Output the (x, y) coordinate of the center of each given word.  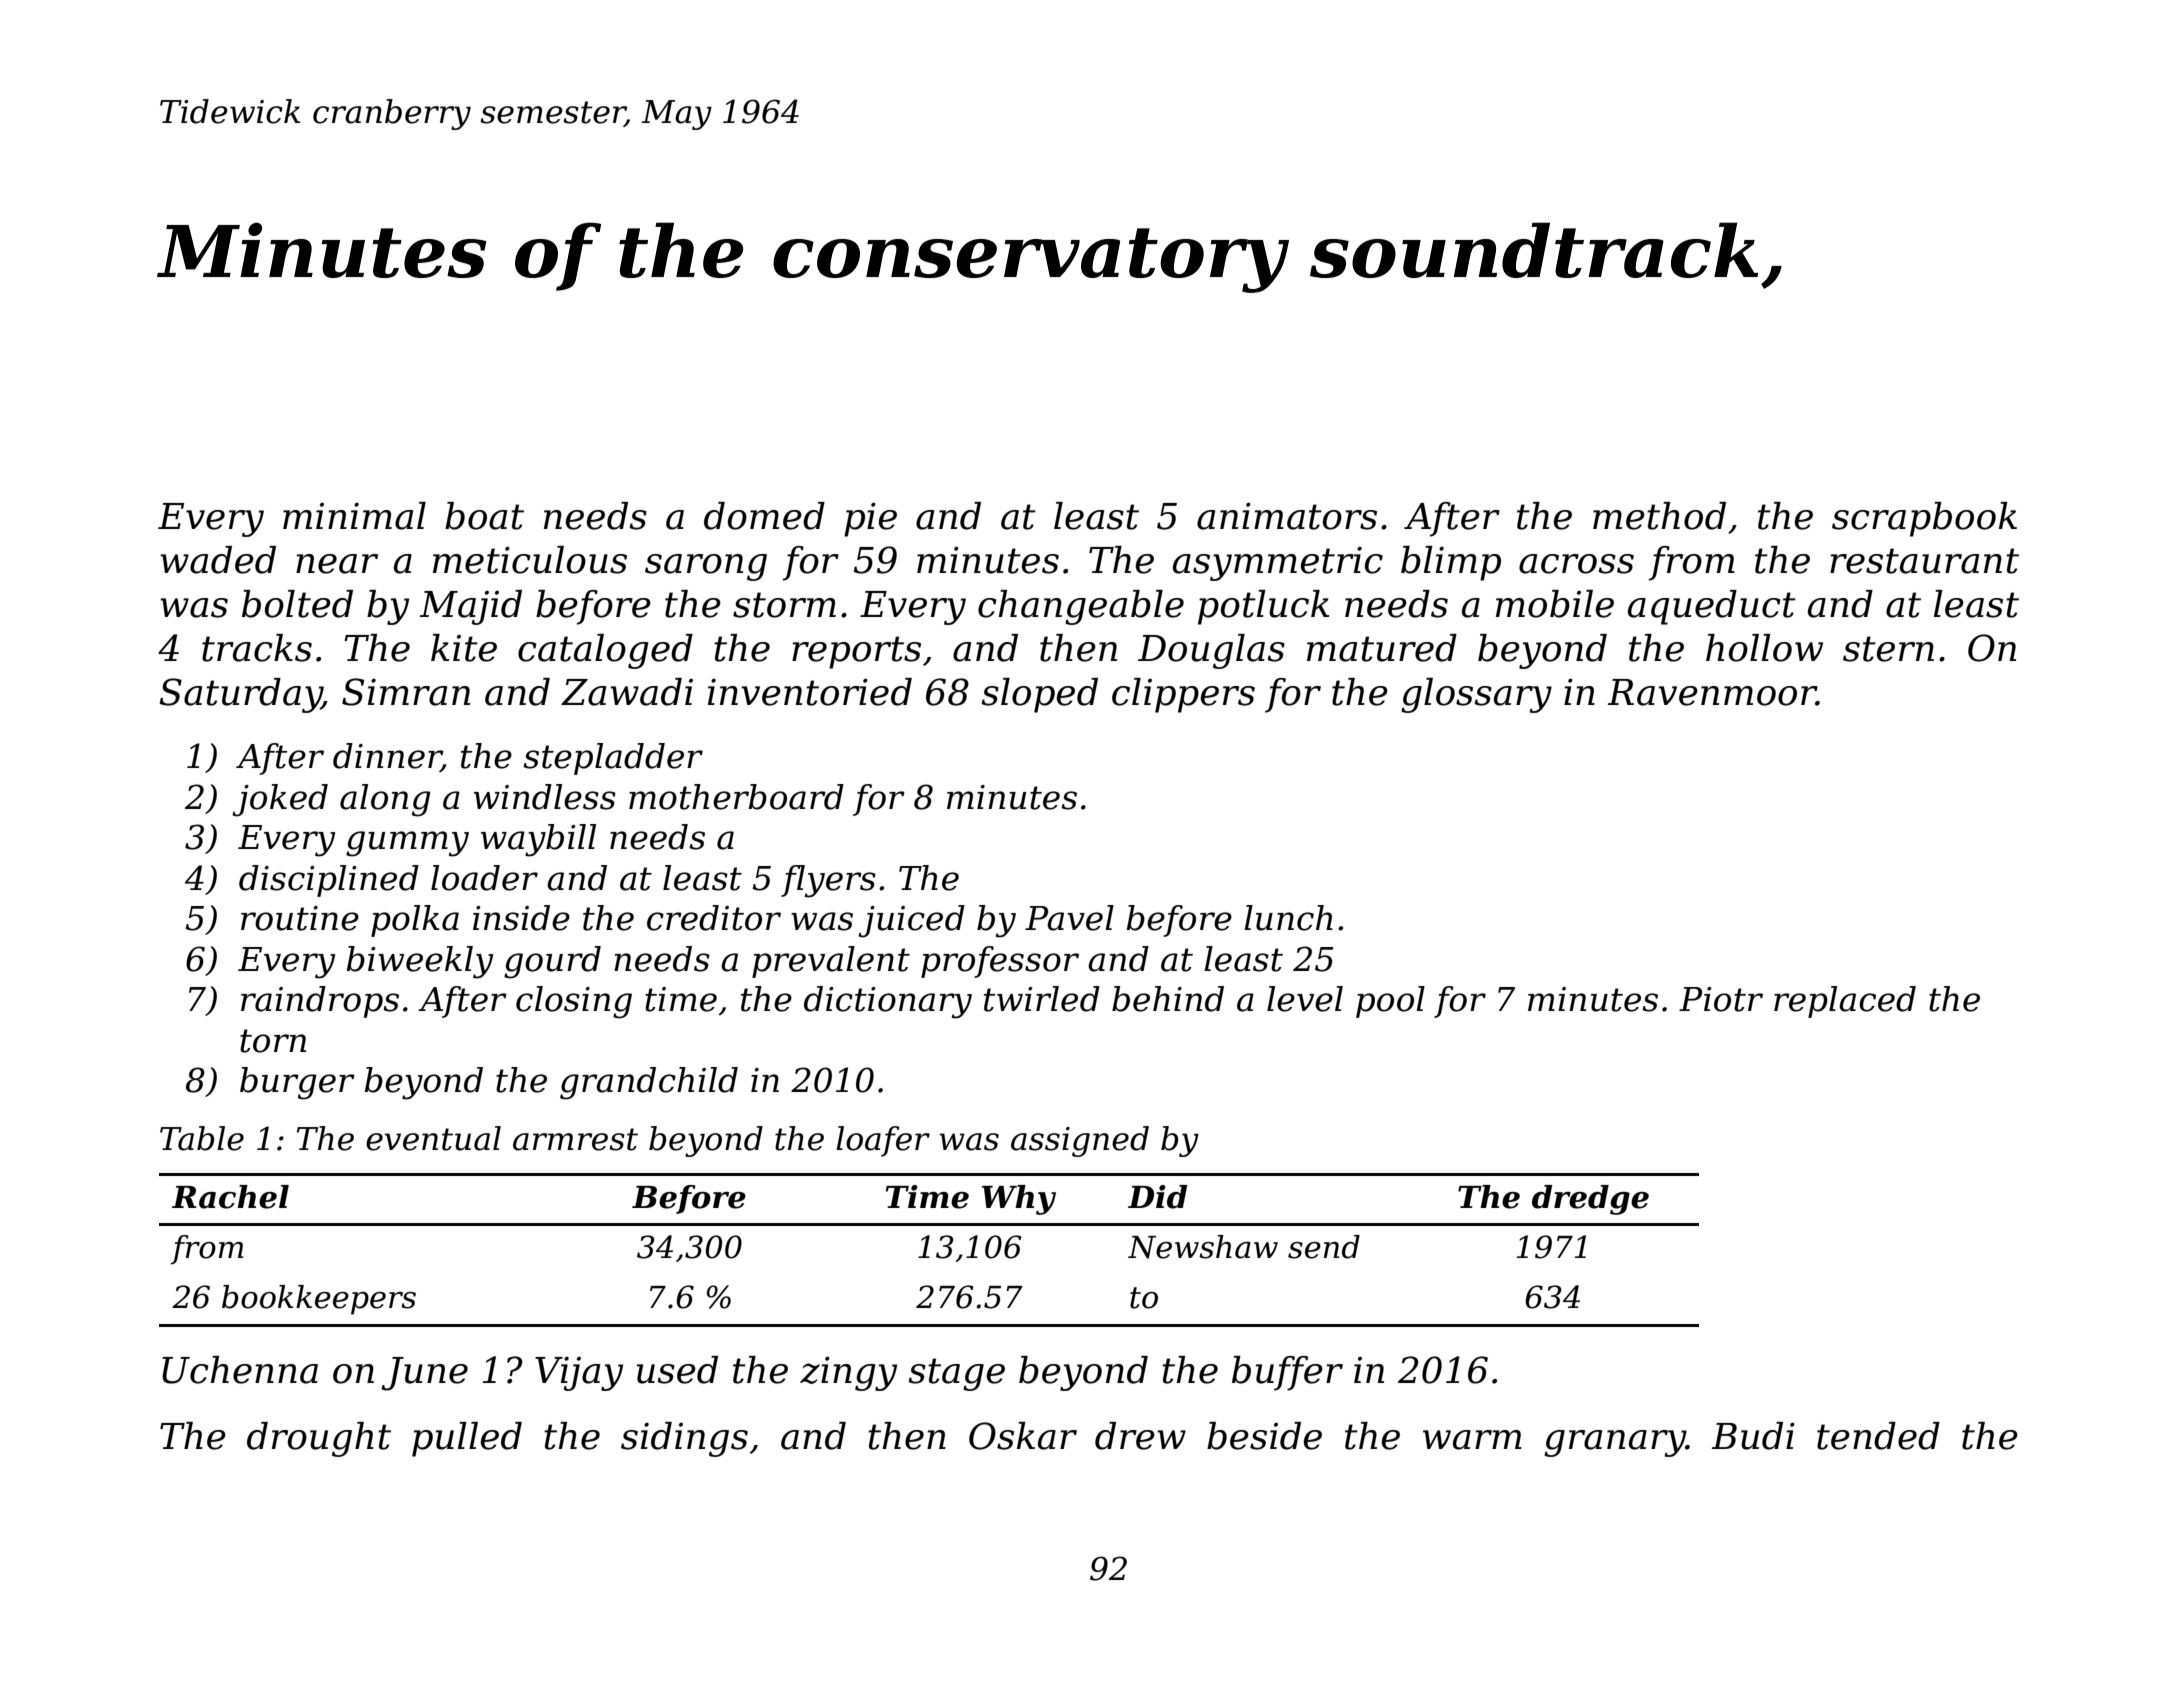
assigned (1080, 1141)
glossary (1476, 695)
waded (218, 560)
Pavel (1069, 918)
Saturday (240, 695)
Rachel (230, 1197)
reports (856, 652)
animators (1287, 516)
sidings (684, 1439)
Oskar (1023, 1436)
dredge (1590, 1200)
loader (484, 878)
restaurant (1924, 561)
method (1659, 516)
